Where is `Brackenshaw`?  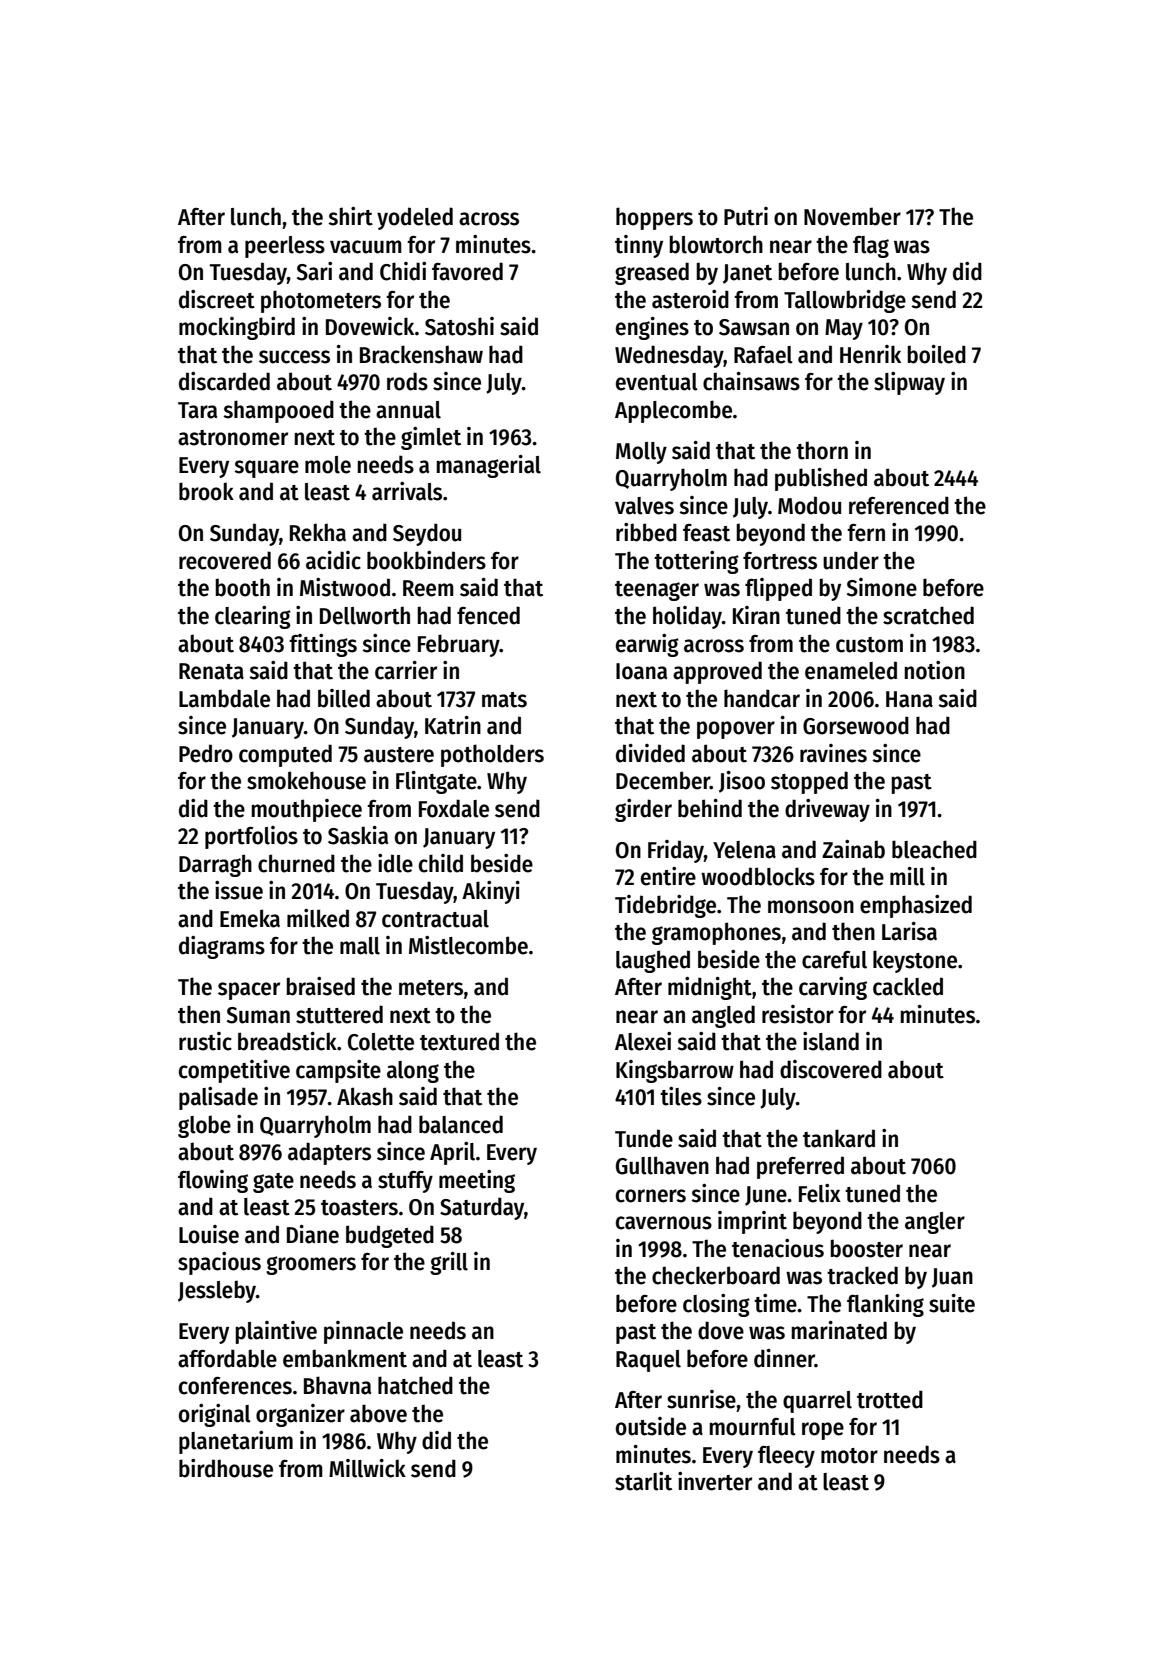
Brackenshaw is located at coordinates (421, 354).
